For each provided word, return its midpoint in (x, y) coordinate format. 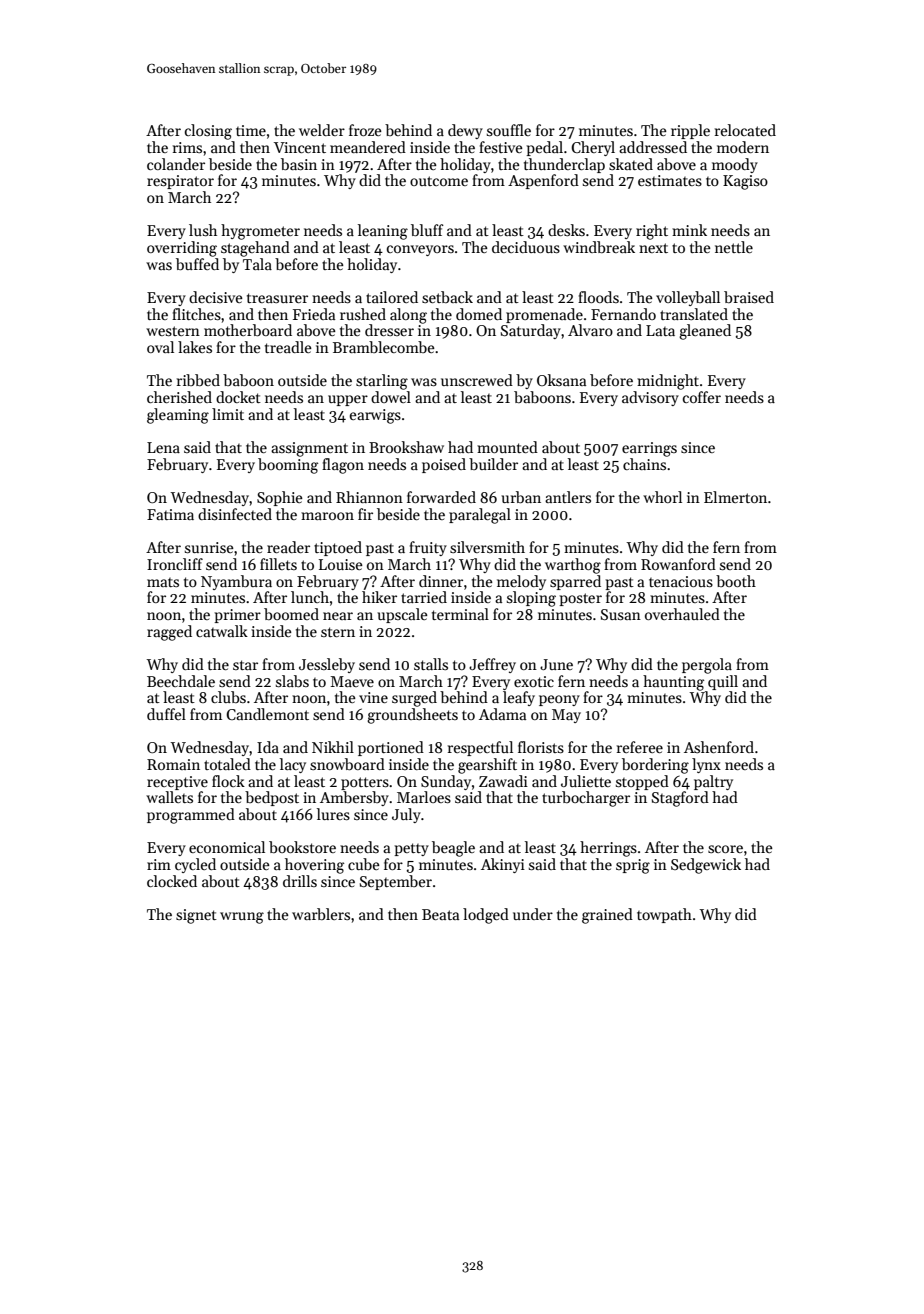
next (653, 248)
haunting (673, 683)
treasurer (277, 298)
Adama (502, 714)
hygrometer (260, 232)
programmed (191, 816)
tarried (424, 597)
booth (736, 581)
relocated (745, 130)
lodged (486, 916)
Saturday (531, 331)
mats (163, 582)
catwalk (222, 631)
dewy (465, 131)
